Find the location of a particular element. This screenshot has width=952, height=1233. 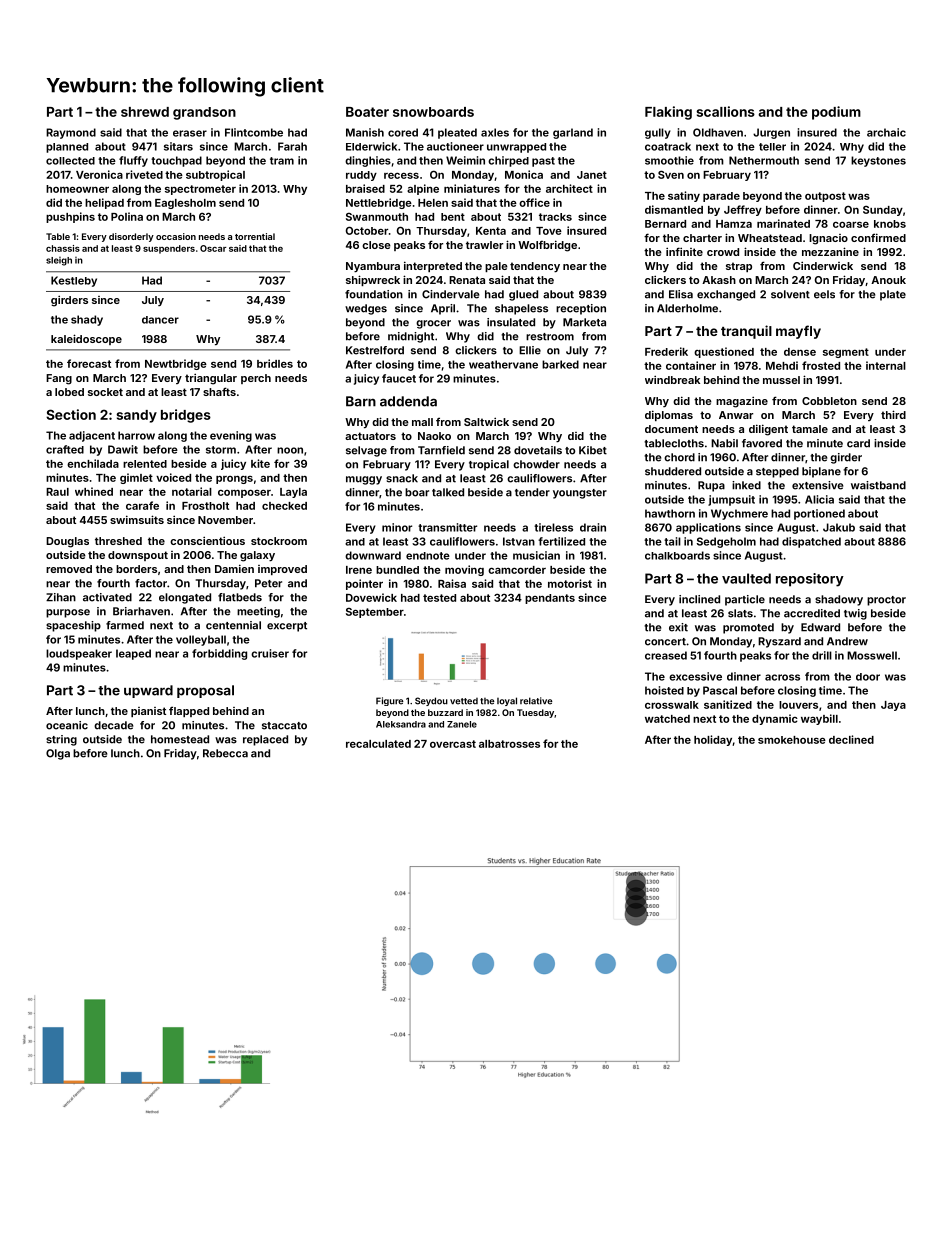

Jeffrey is located at coordinates (743, 210).
